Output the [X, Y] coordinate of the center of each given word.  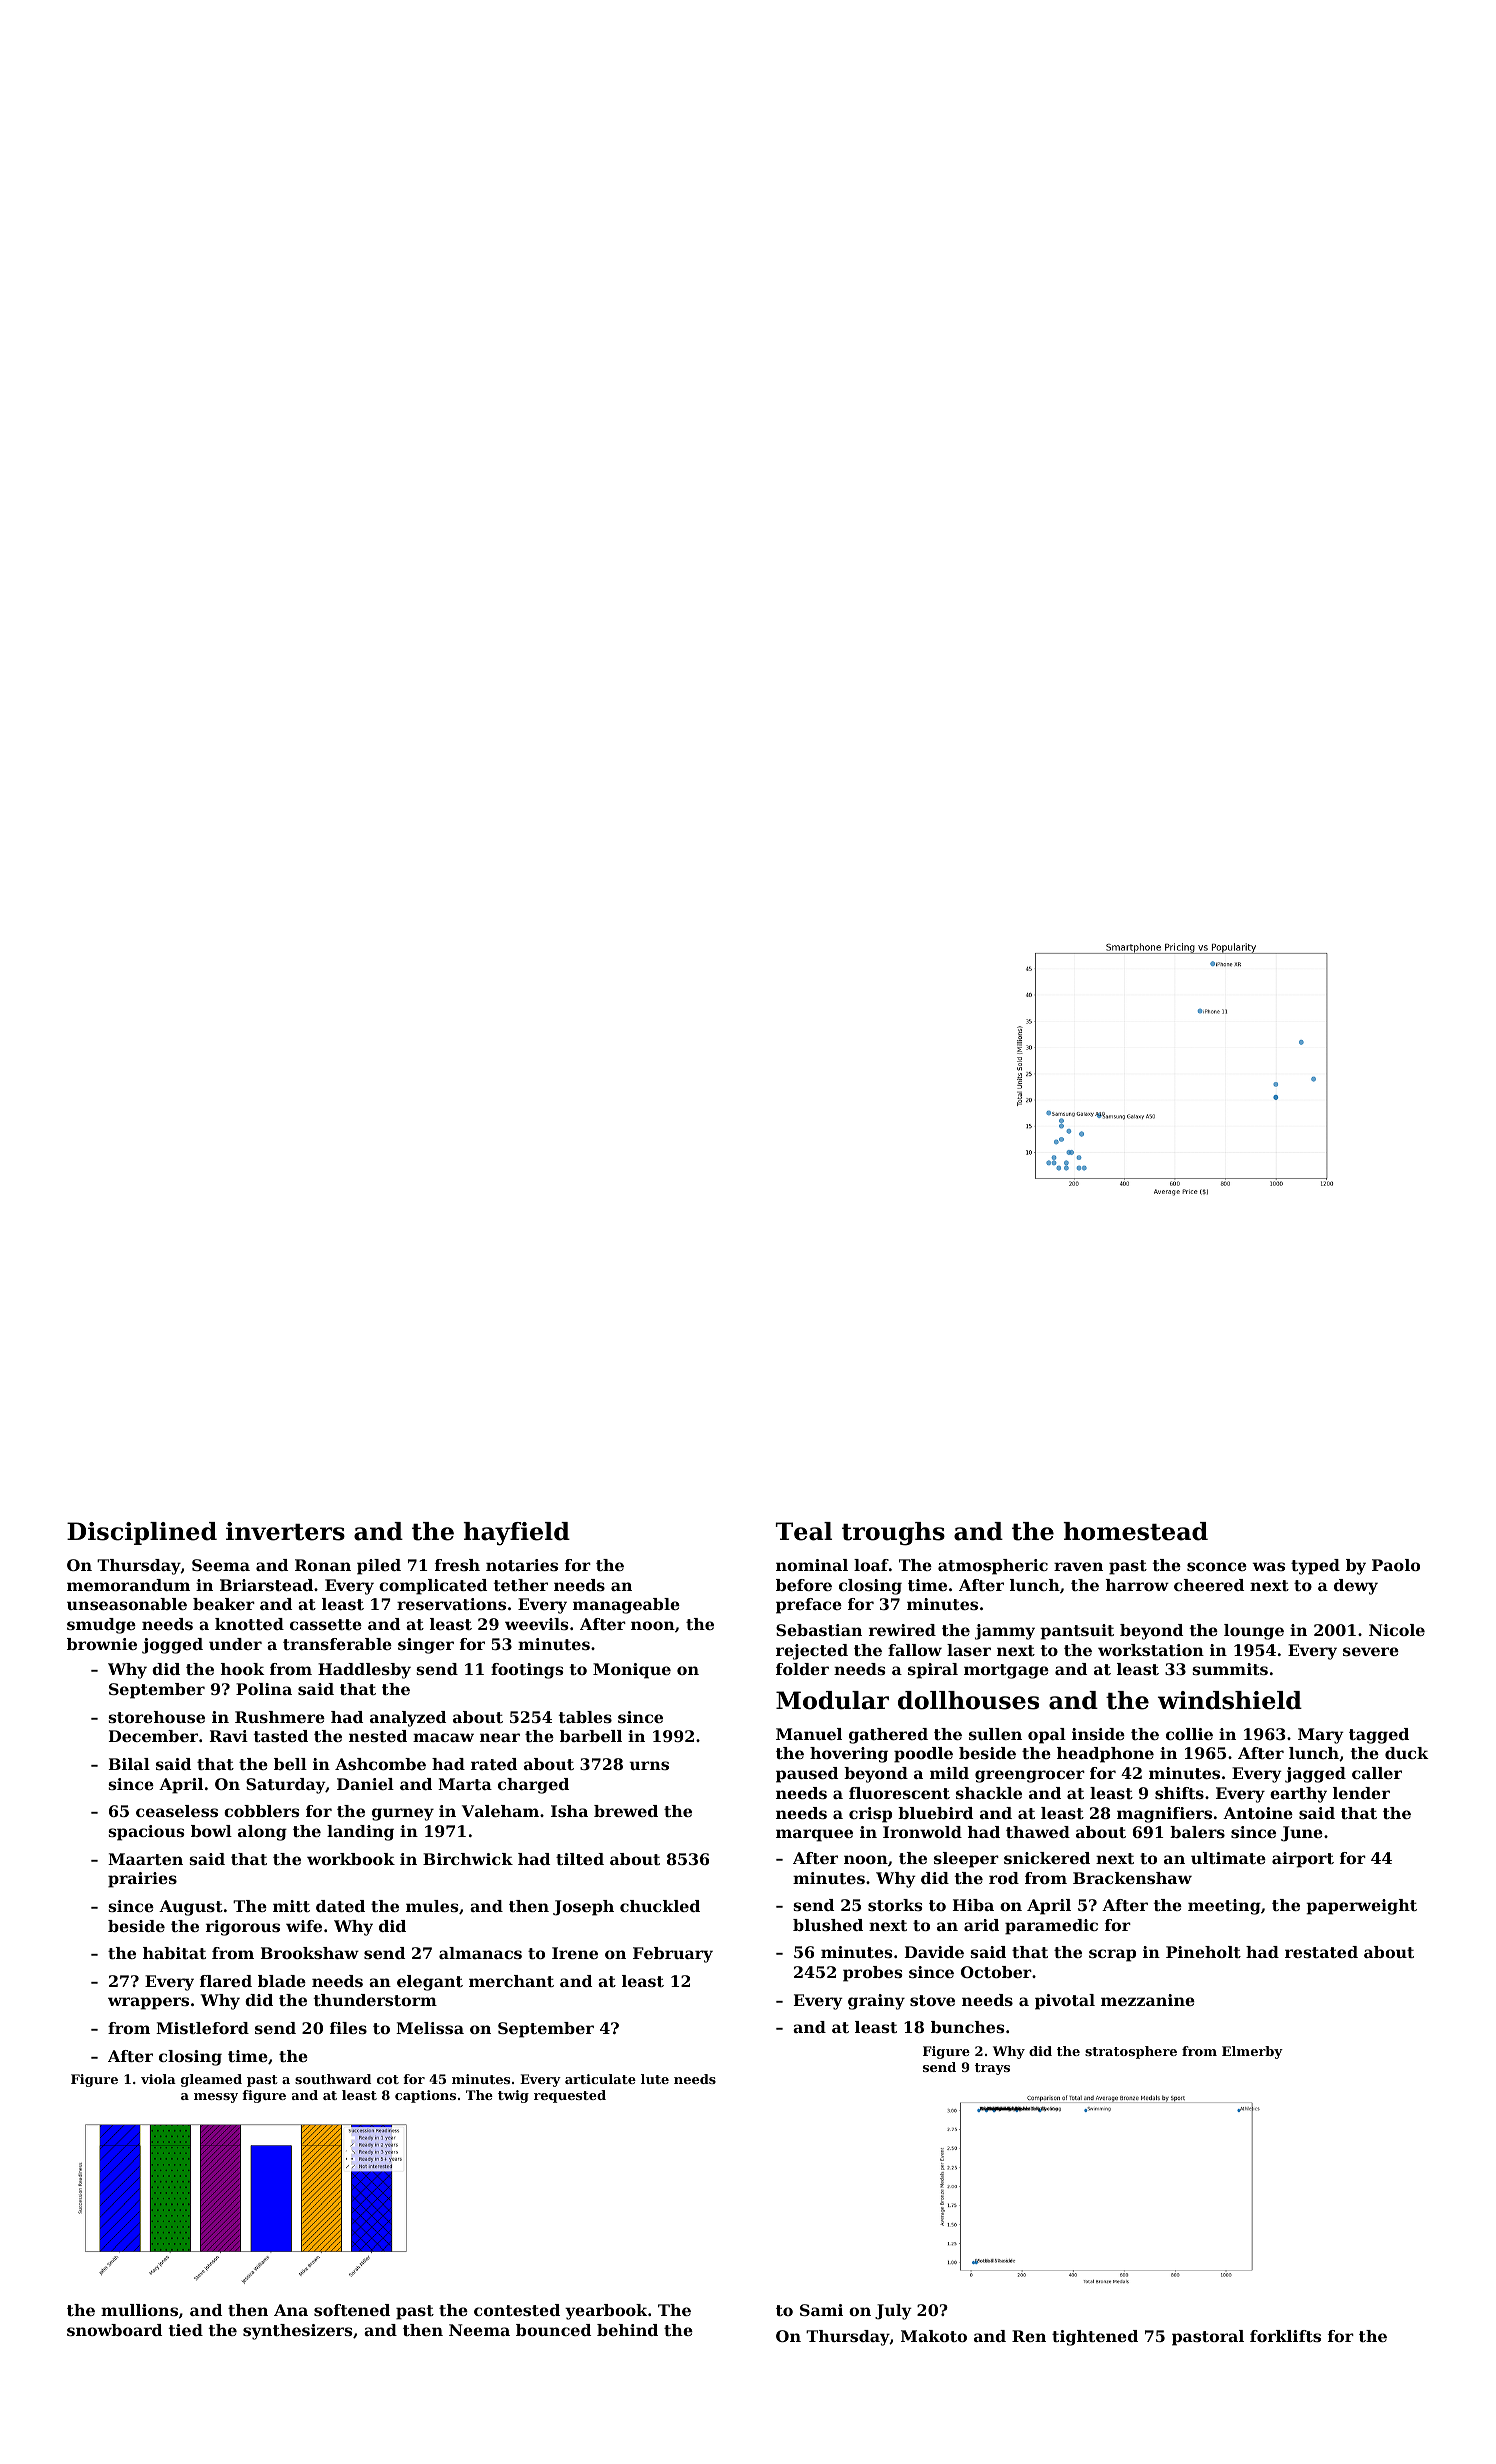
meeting [1224, 1907]
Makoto [934, 2336]
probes [873, 1974]
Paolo [1396, 1565]
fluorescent [899, 1793]
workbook [351, 1859]
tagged [1379, 1736]
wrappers [148, 2003]
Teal [804, 1531]
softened [352, 2310]
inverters [285, 1531]
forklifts [1285, 2336]
